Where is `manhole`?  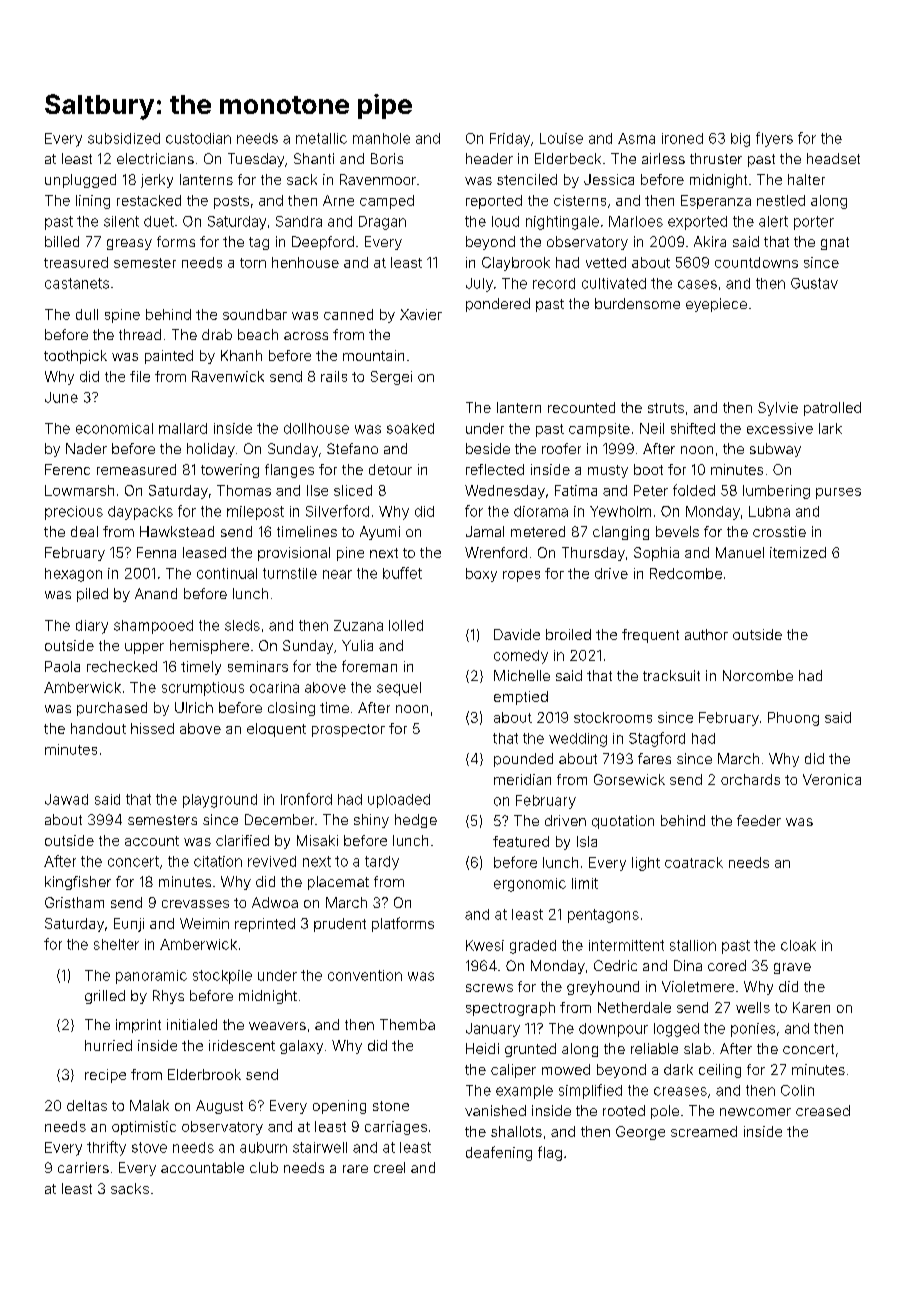
manhole is located at coordinates (381, 138).
